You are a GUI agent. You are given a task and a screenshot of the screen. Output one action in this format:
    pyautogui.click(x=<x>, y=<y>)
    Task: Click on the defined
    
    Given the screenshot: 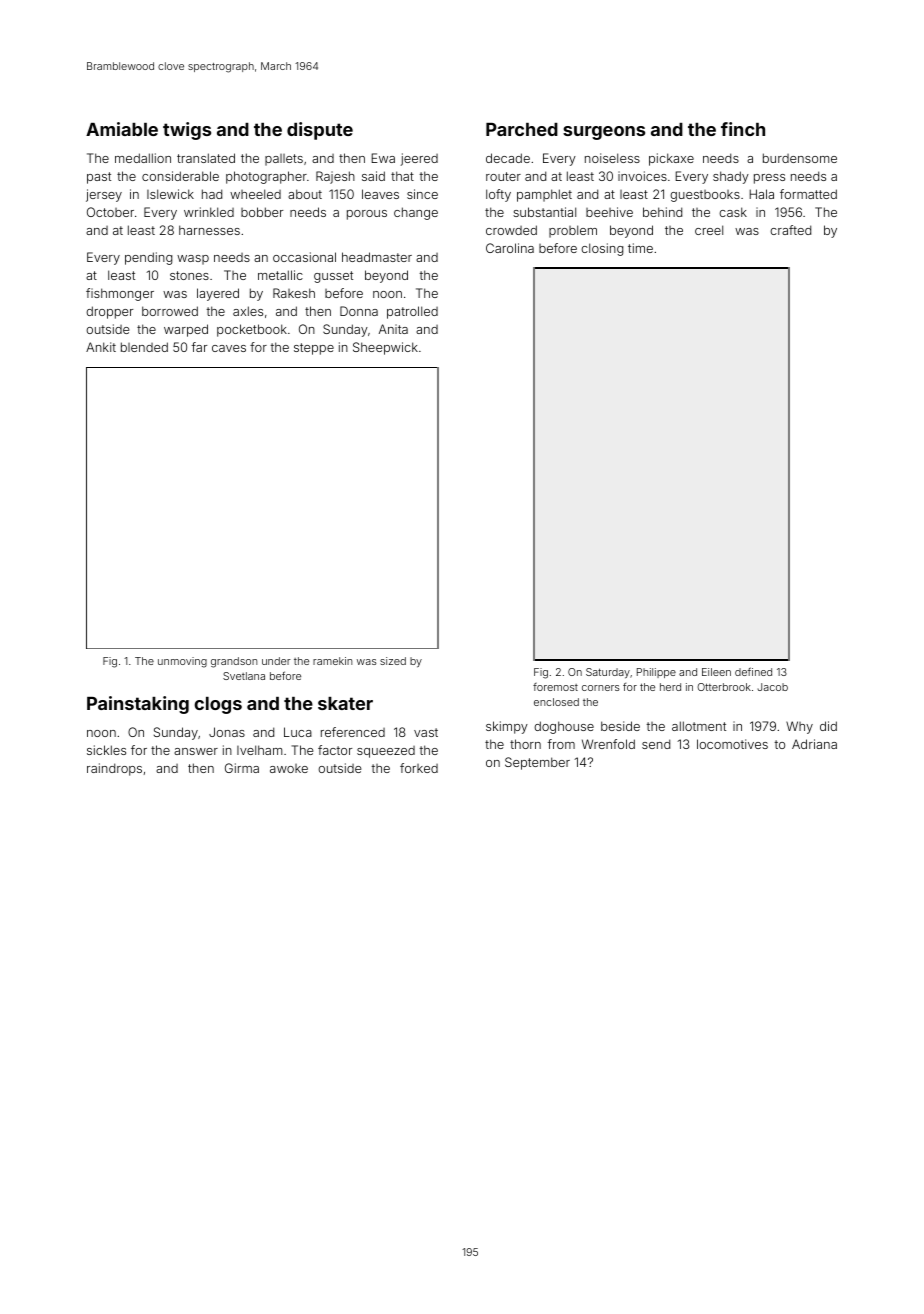 What is the action you would take?
    pyautogui.click(x=753, y=671)
